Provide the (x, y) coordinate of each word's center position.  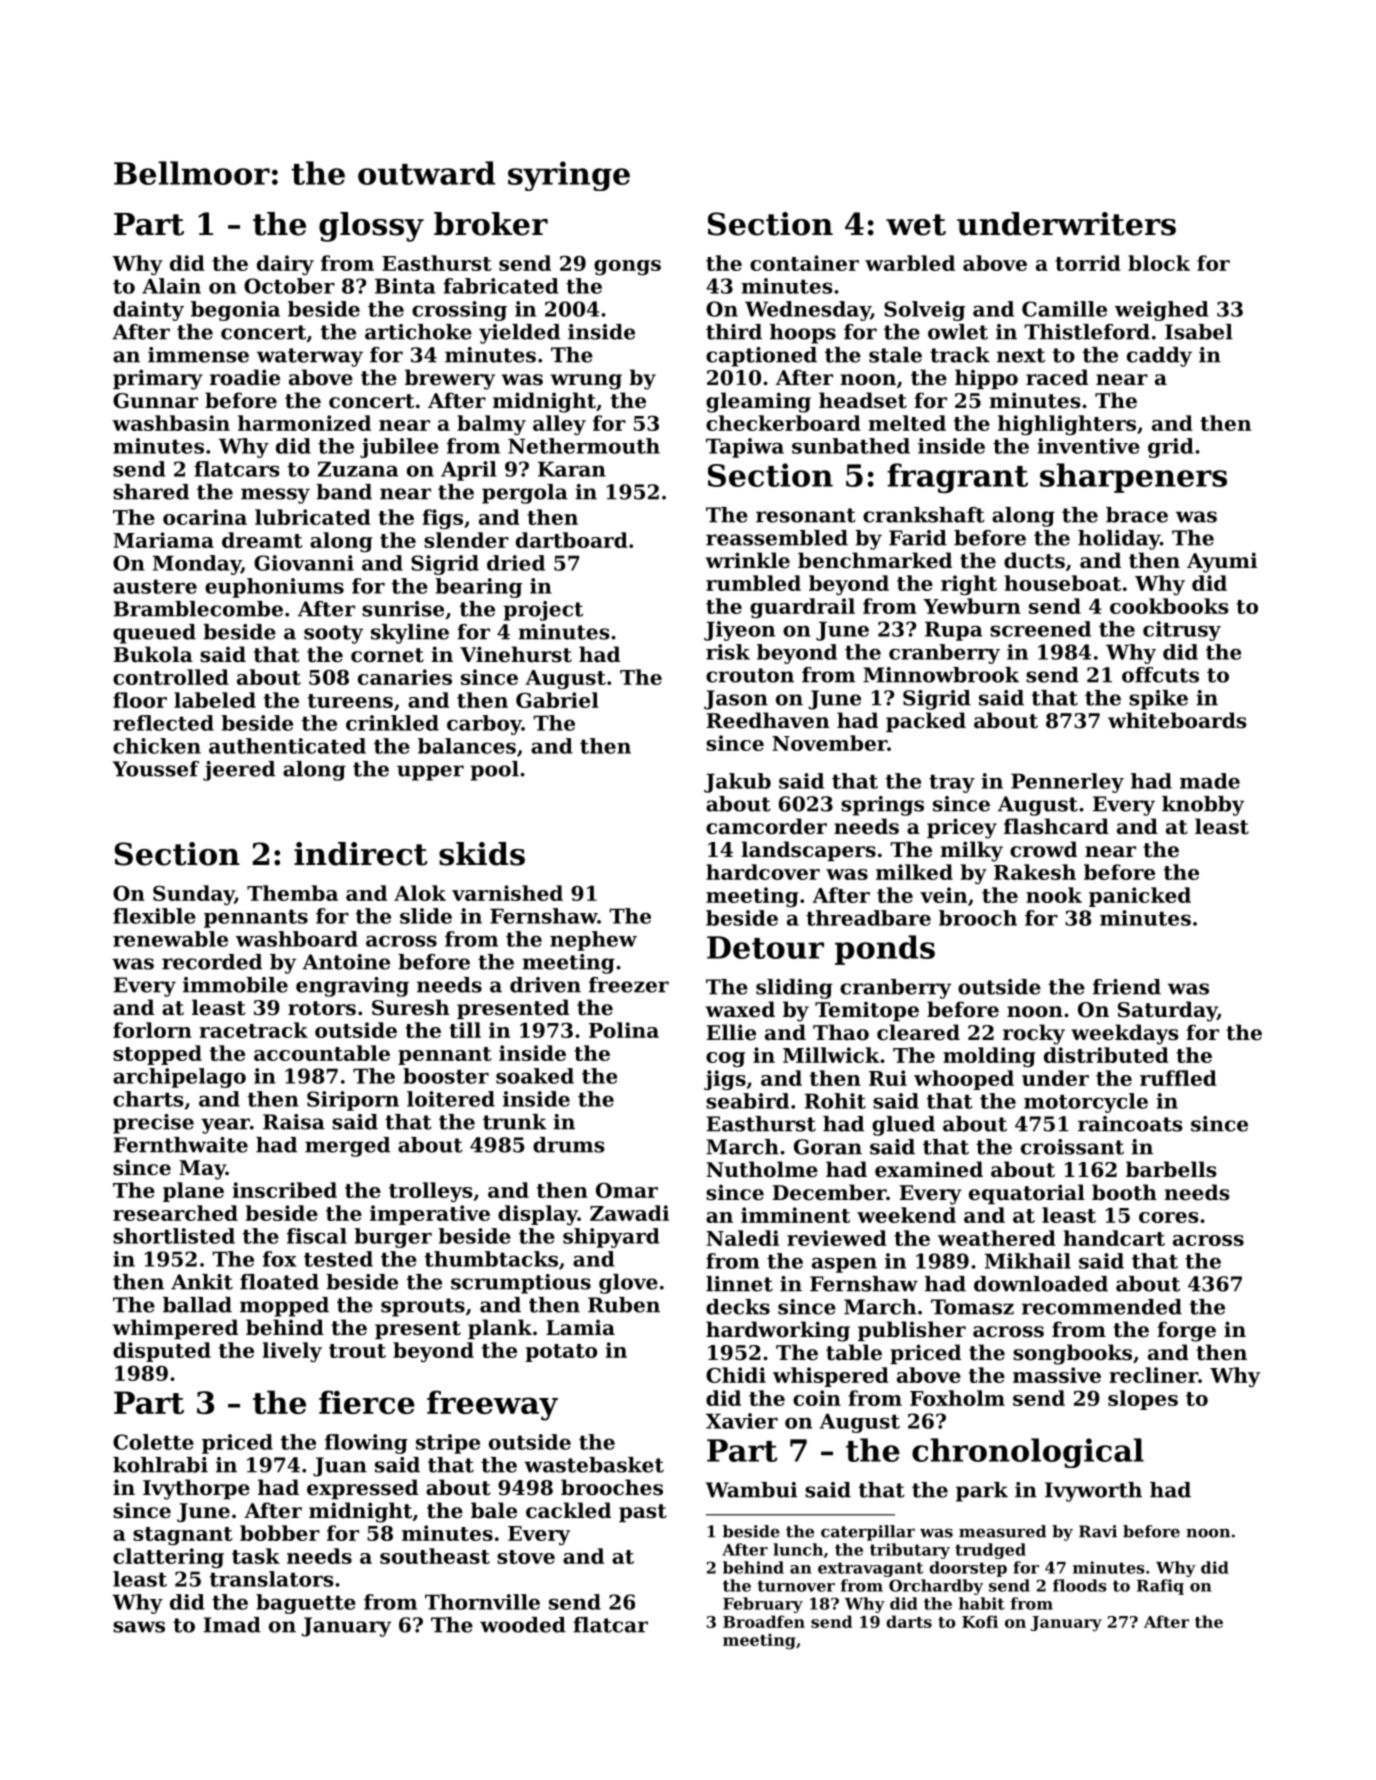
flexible (154, 916)
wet (916, 225)
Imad (232, 1625)
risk (728, 652)
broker (491, 224)
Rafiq (1160, 1587)
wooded (523, 1625)
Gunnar (155, 401)
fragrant (957, 478)
